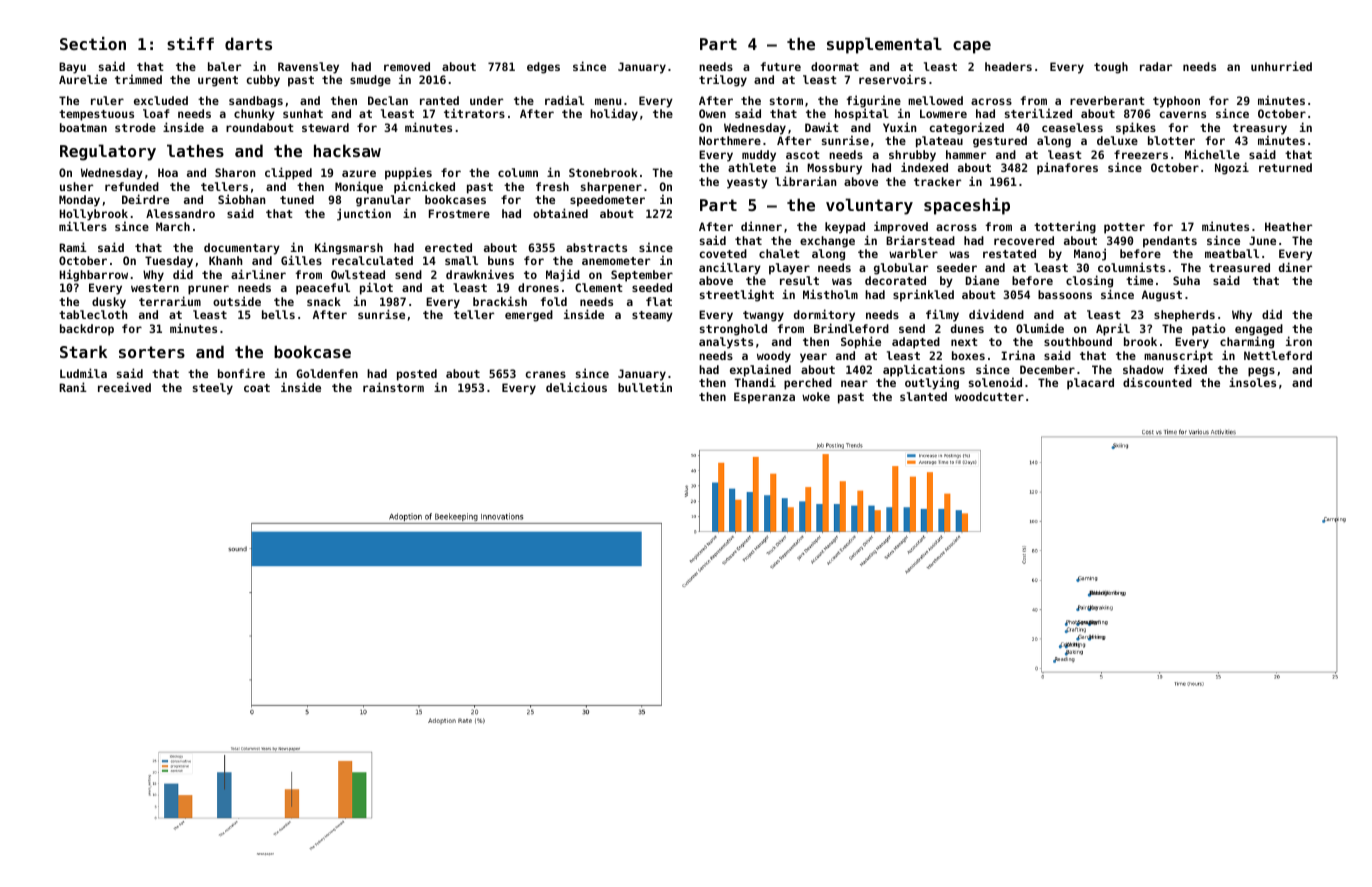 This screenshot has height=887, width=1372. I want to click on meatball, so click(1232, 253).
